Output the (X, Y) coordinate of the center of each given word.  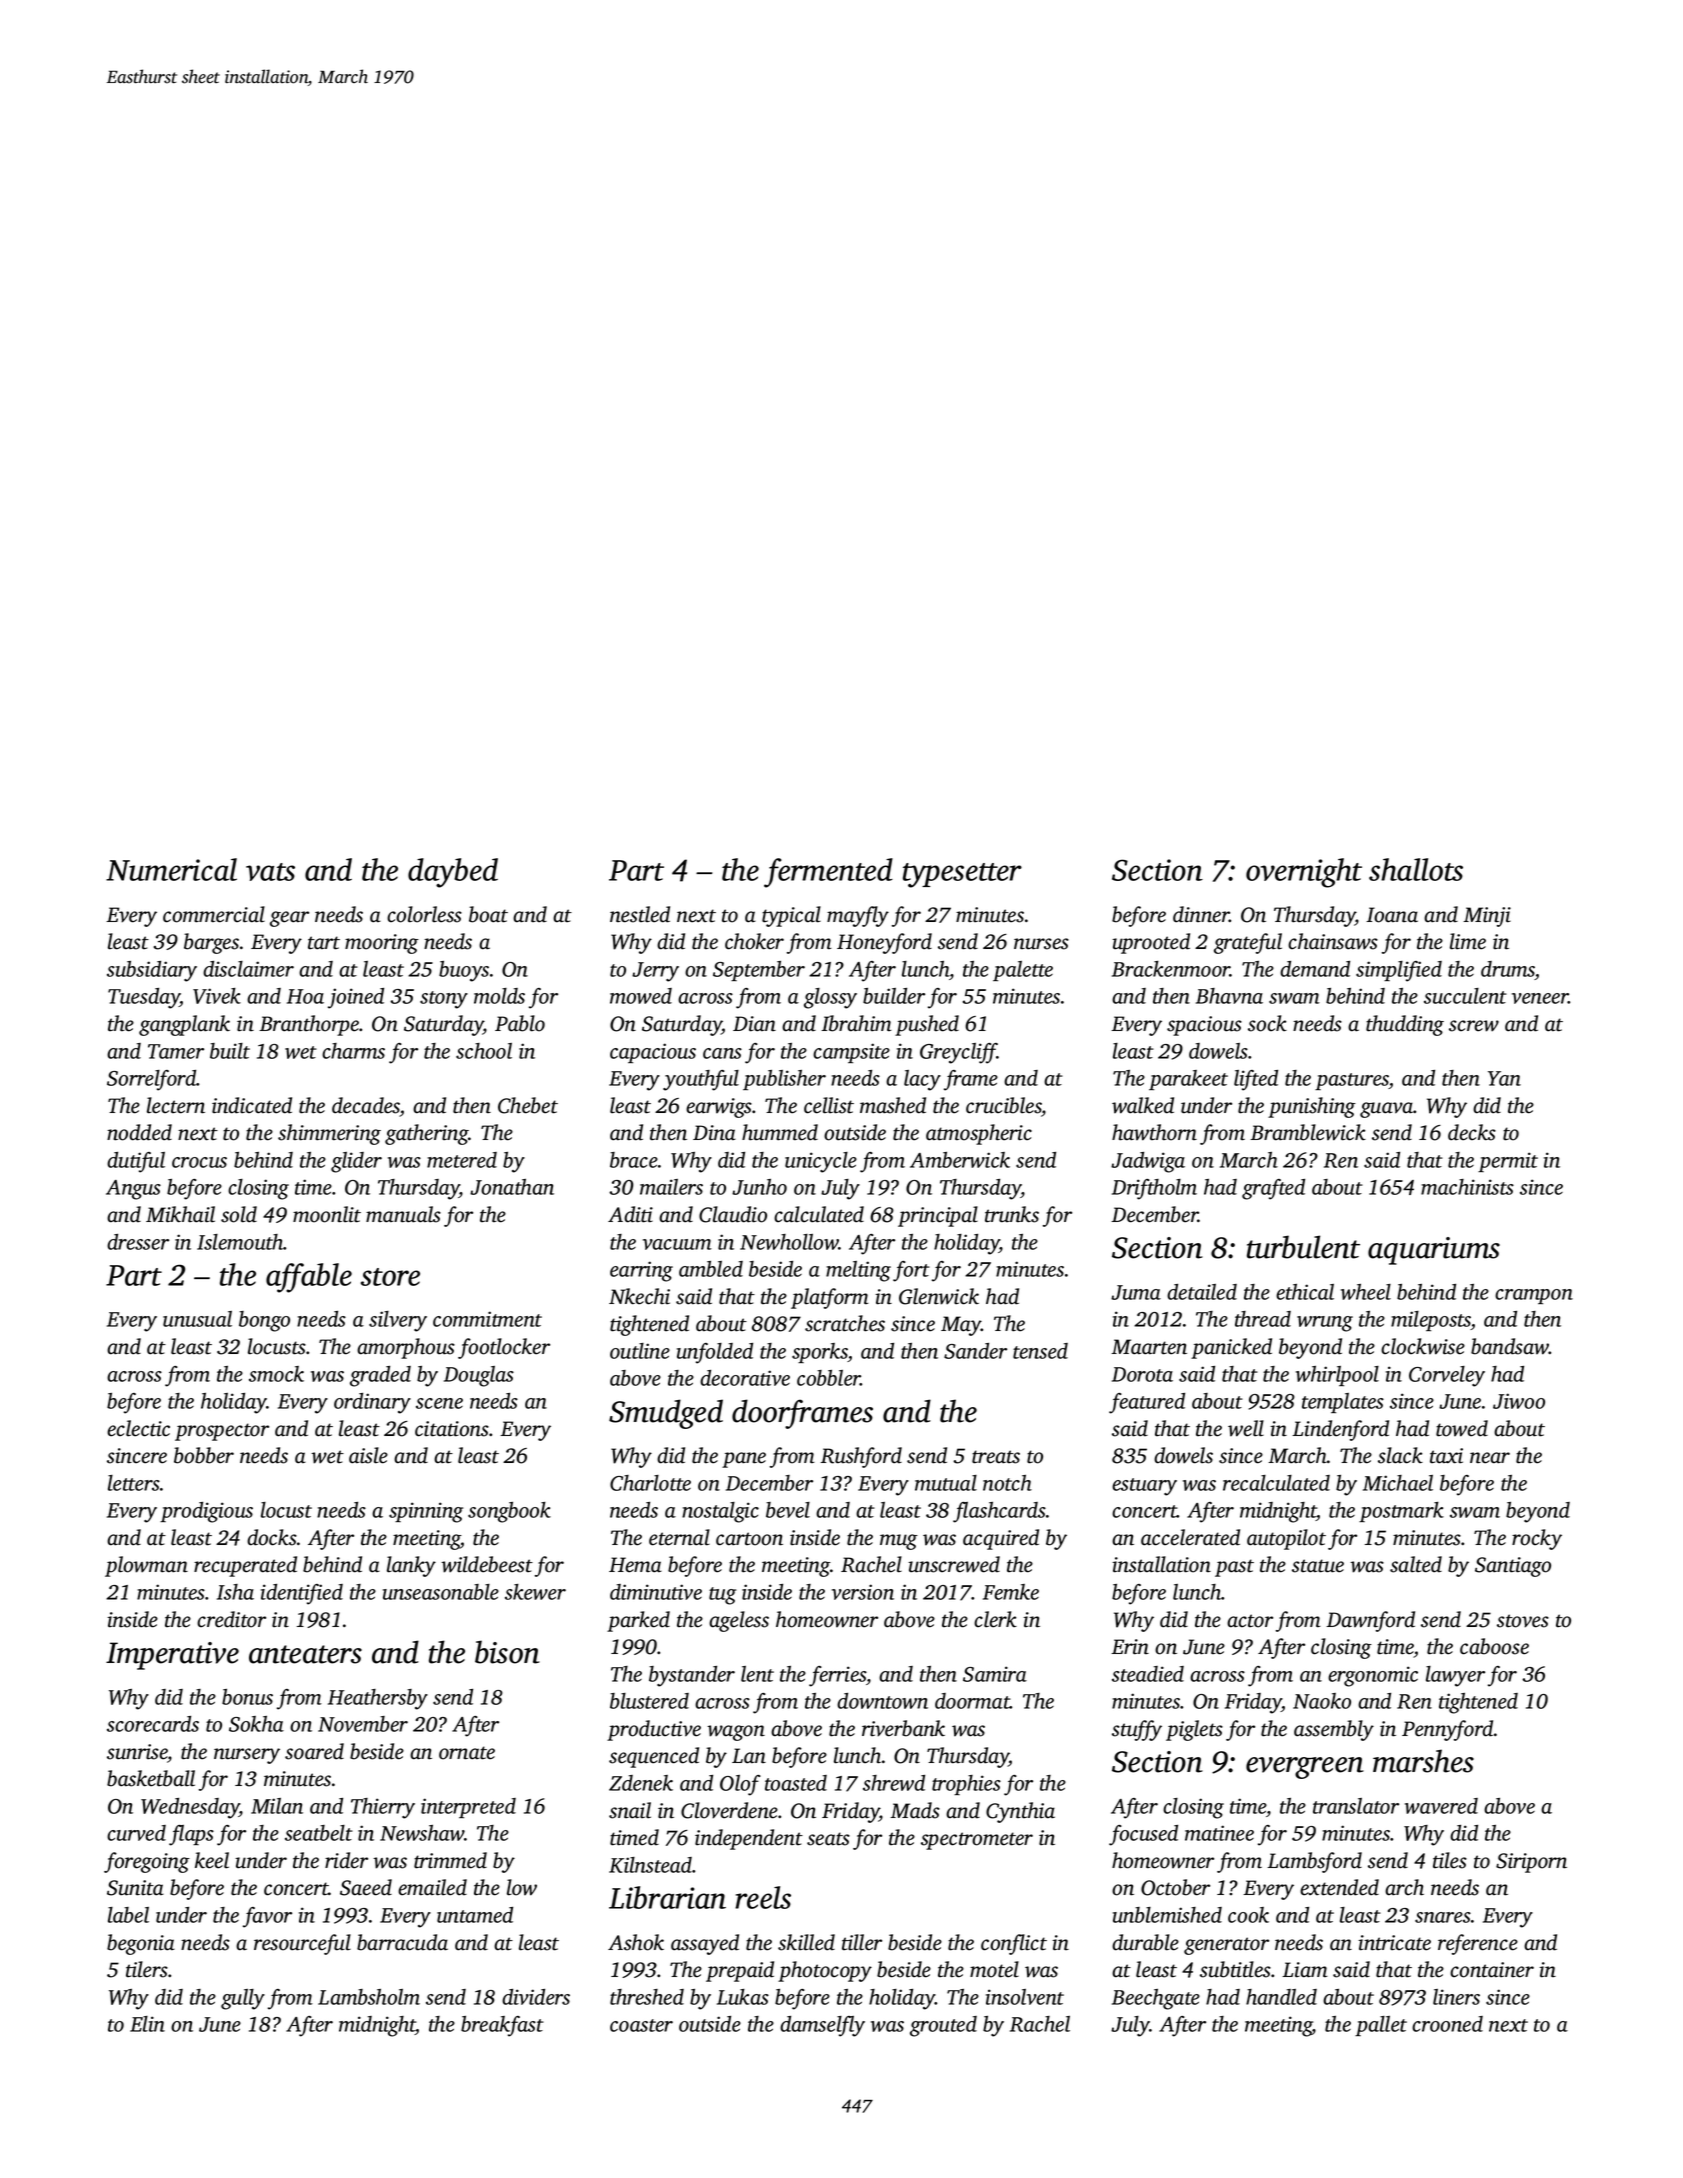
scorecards (153, 1724)
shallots (1416, 869)
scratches (845, 1323)
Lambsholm (369, 1997)
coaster (641, 2025)
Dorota (1142, 1374)
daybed (453, 873)
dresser (138, 1242)
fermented (828, 873)
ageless (739, 1621)
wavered (1441, 1806)
